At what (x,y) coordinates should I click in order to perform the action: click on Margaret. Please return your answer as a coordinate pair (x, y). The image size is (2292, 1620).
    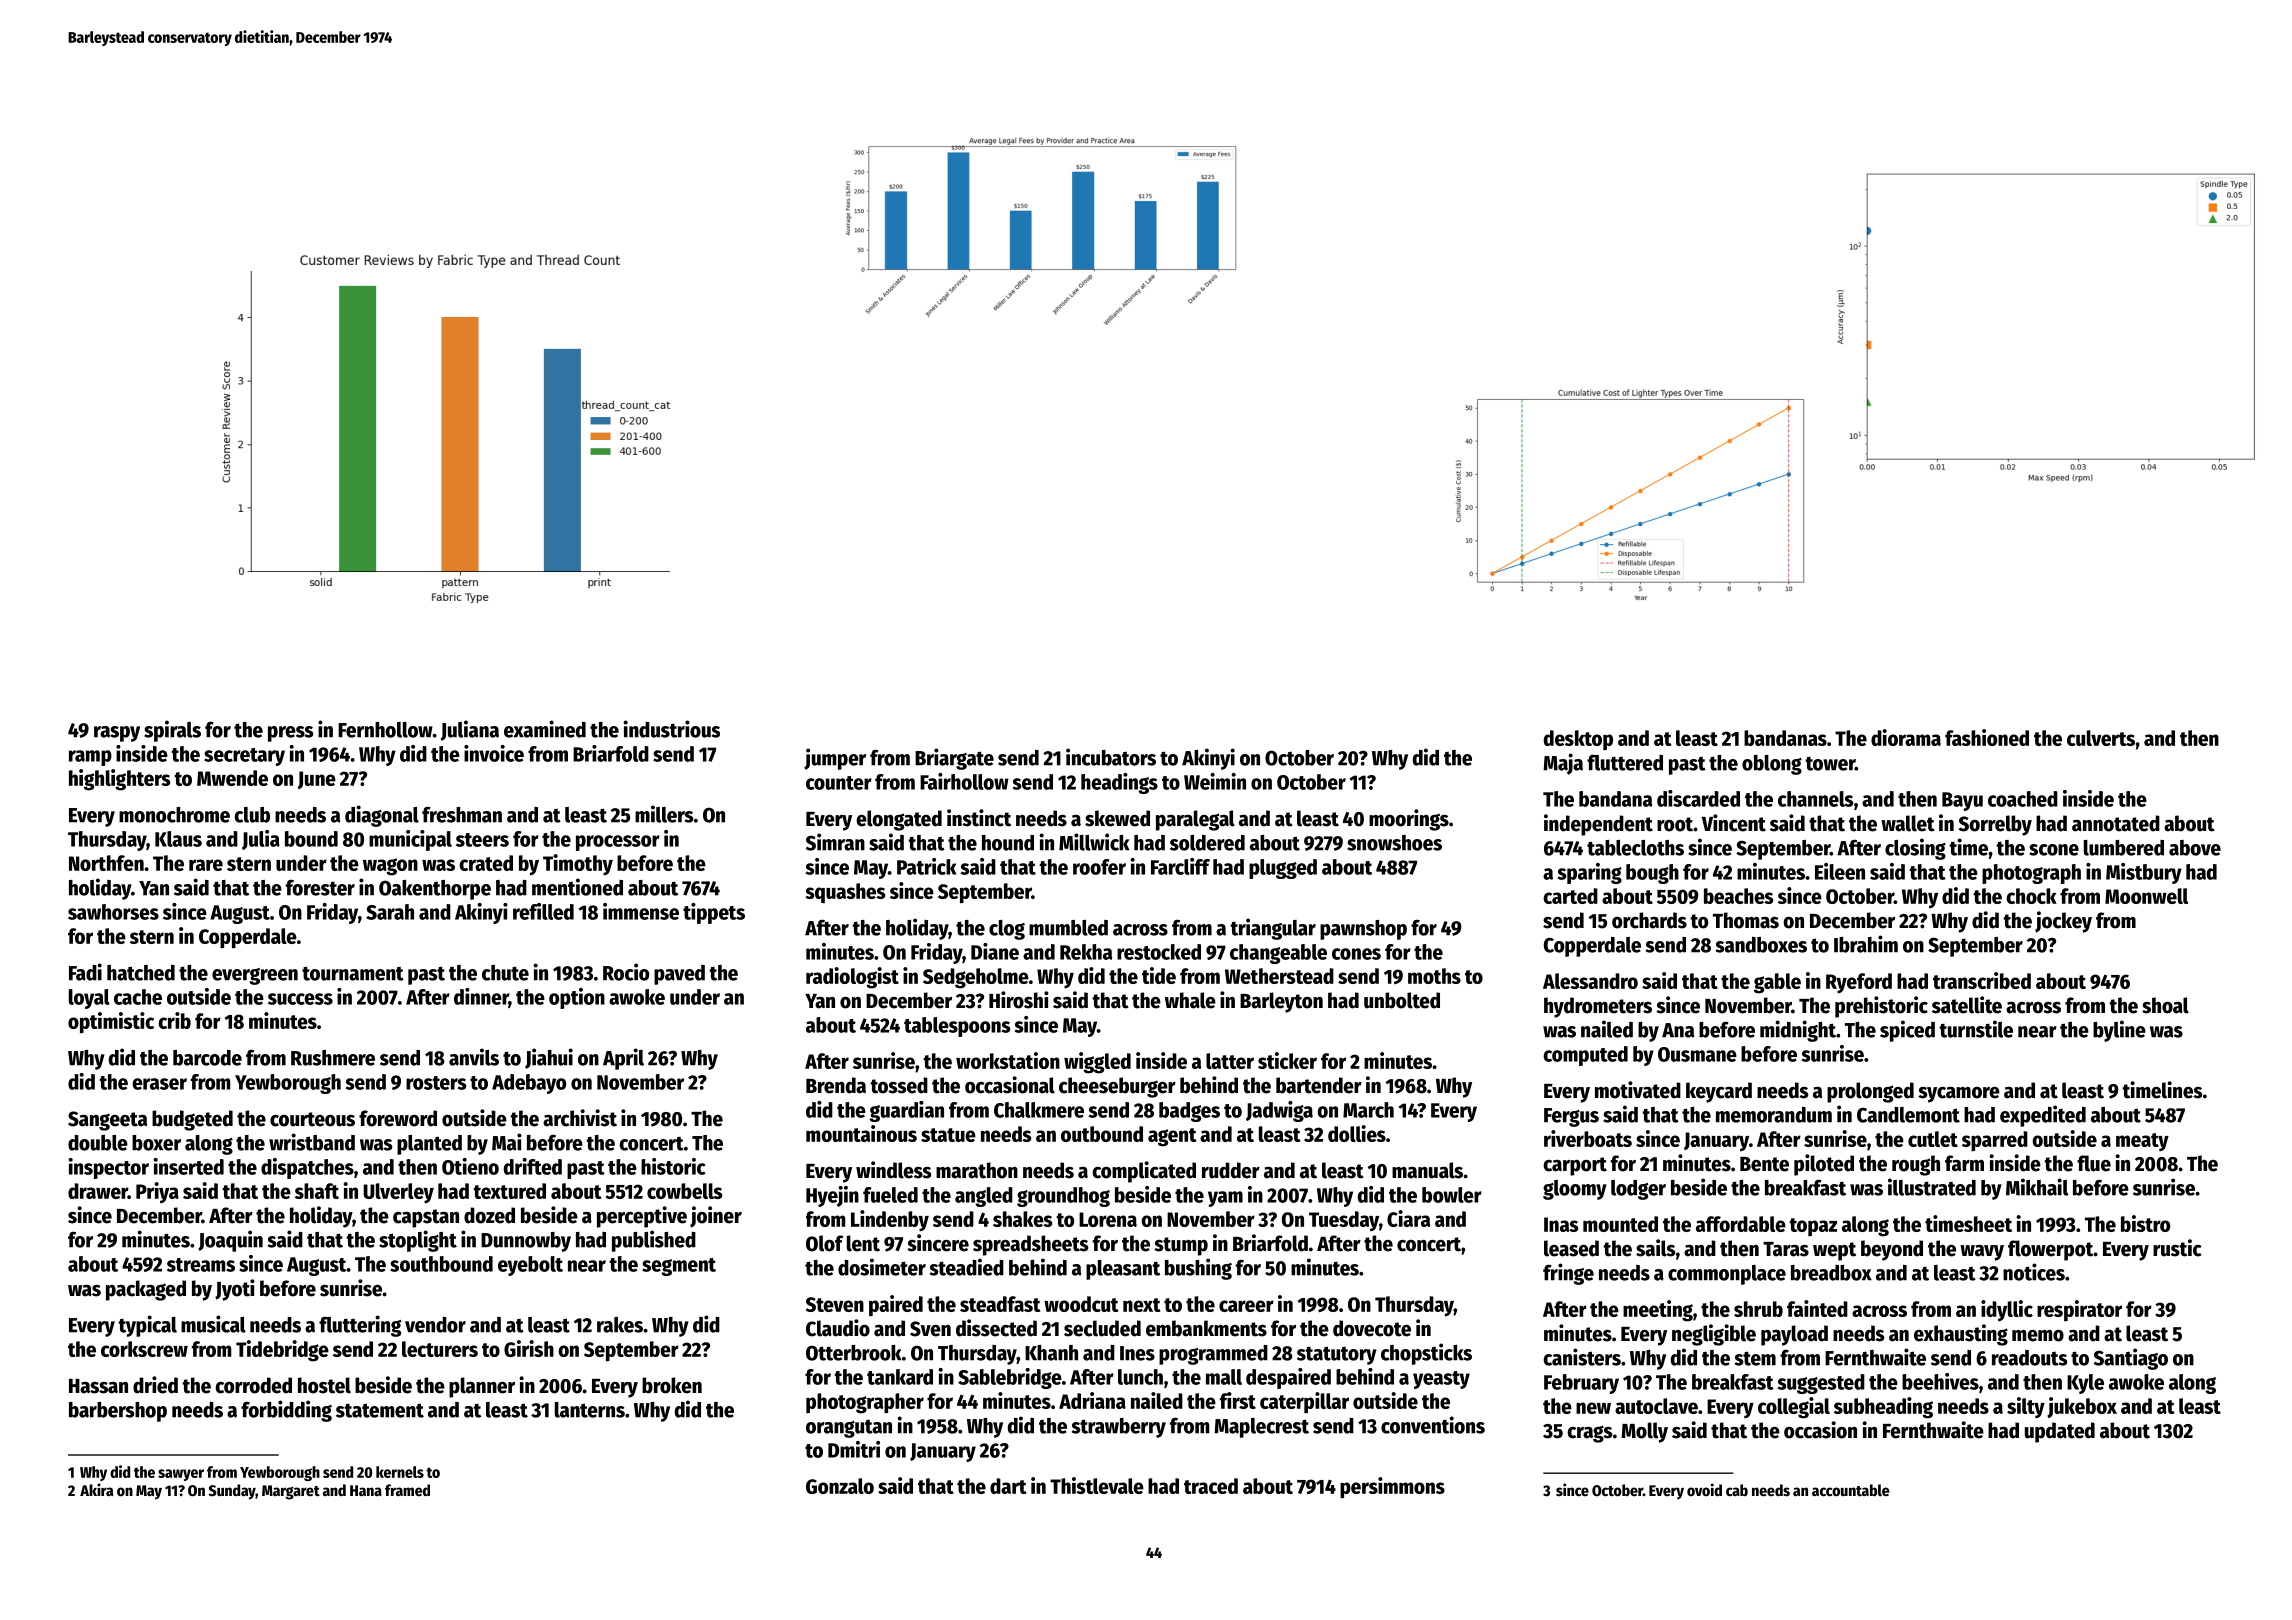
    Looking at the image, I should click on (291, 1492).
